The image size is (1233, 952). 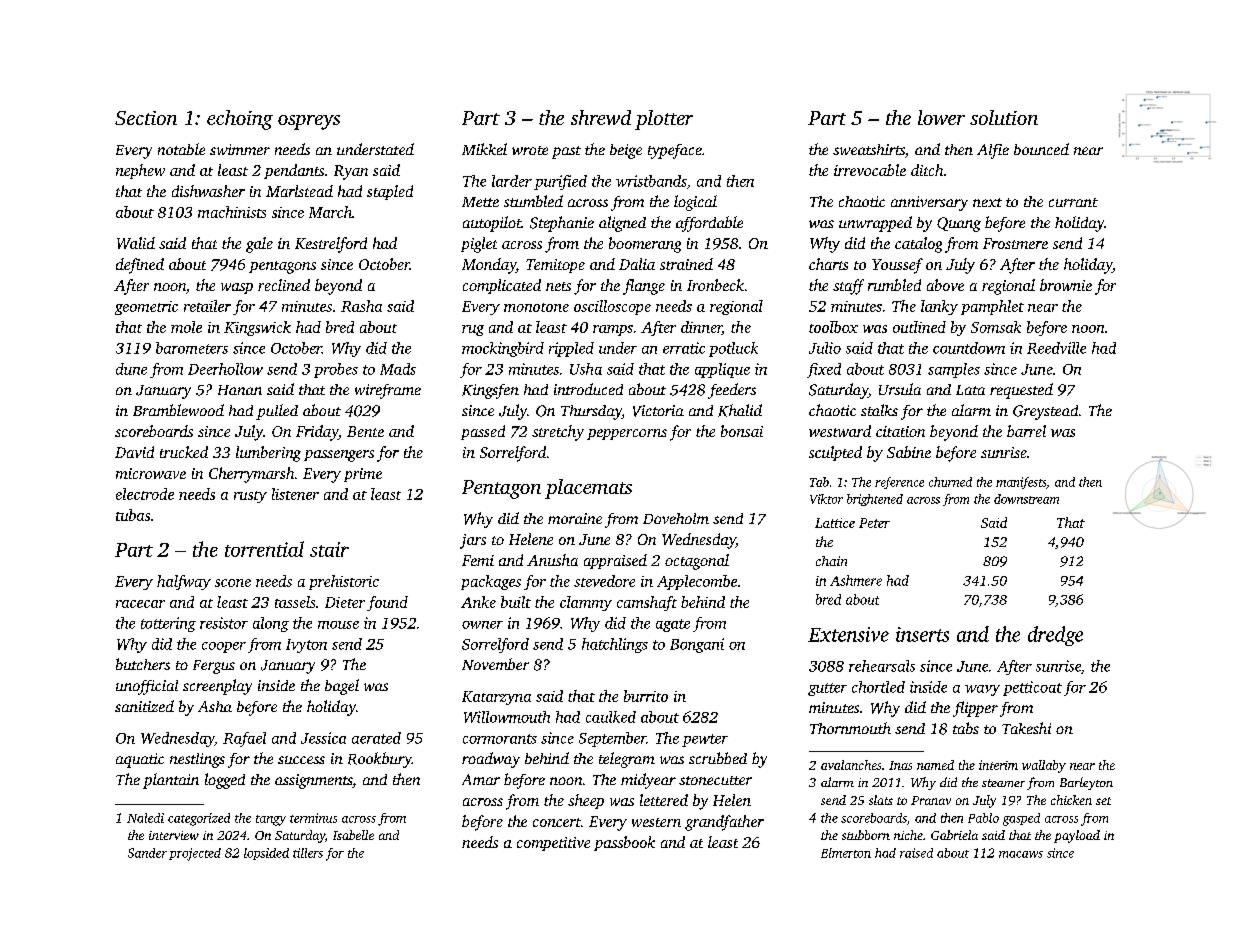 What do you see at coordinates (195, 854) in the image?
I see `projected` at bounding box center [195, 854].
